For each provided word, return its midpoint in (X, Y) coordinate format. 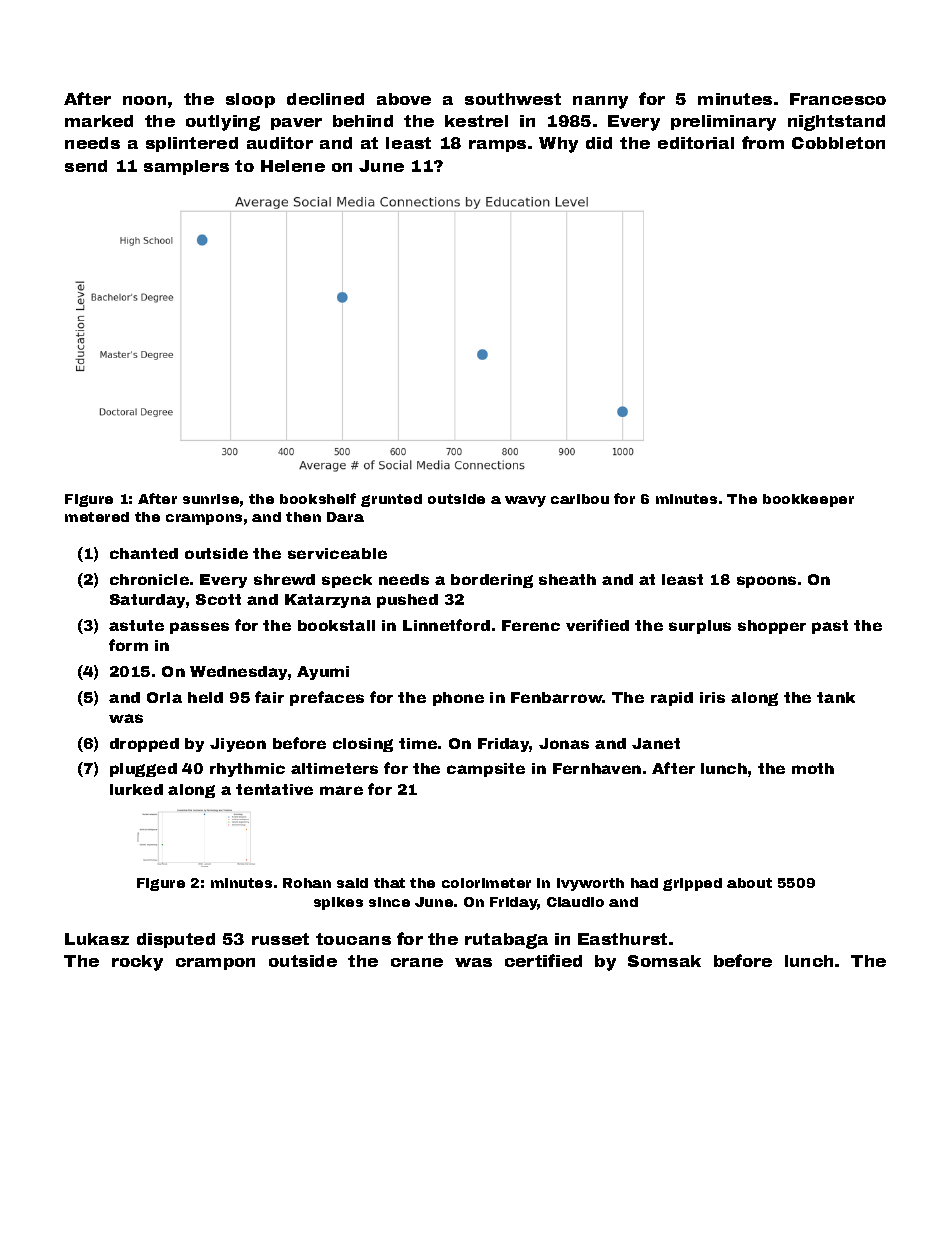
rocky (137, 963)
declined (325, 99)
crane (417, 962)
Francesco (838, 99)
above (404, 99)
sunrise (211, 499)
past (830, 627)
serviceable (337, 553)
